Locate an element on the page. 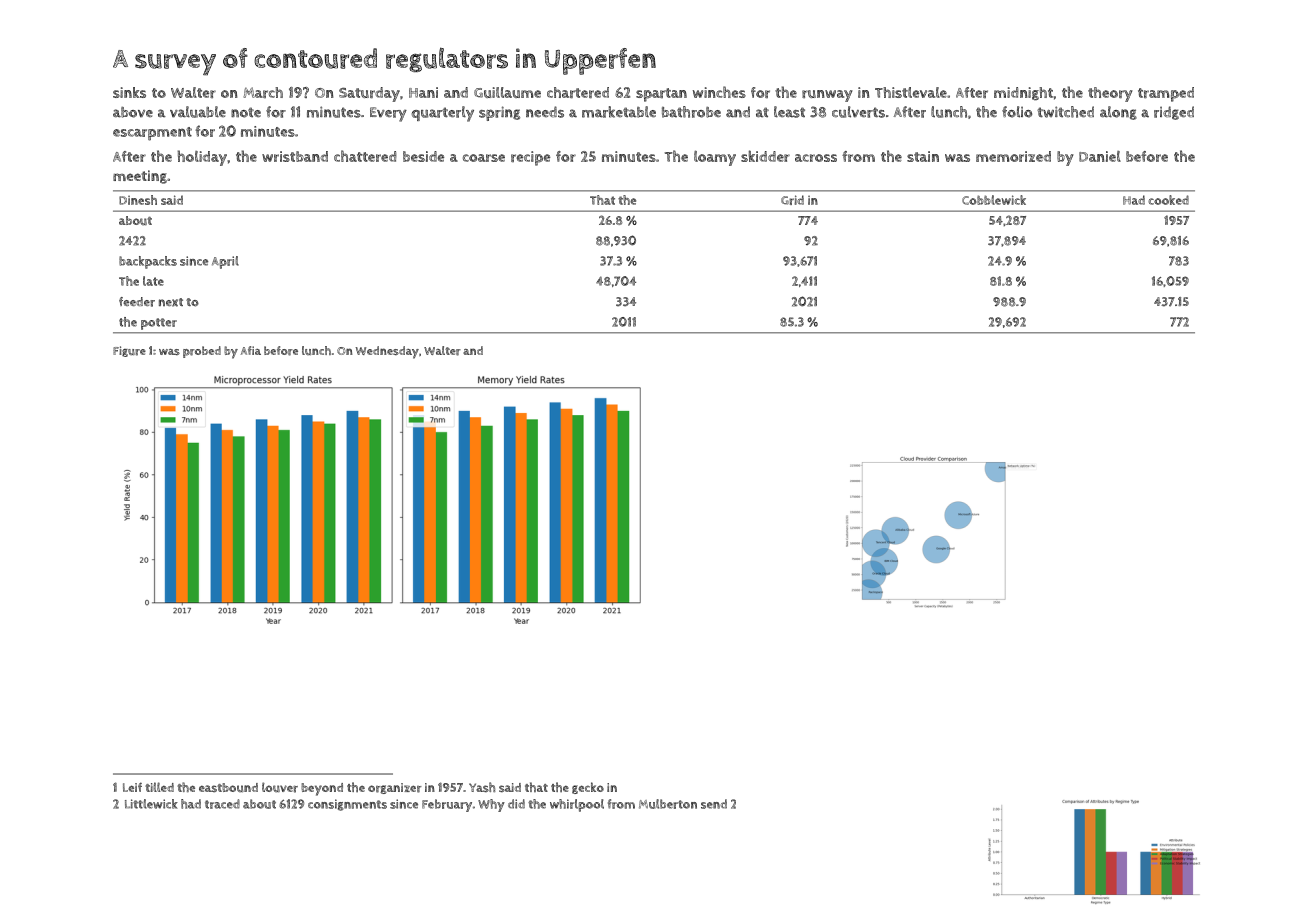 The width and height of the page is (1308, 924). holiday is located at coordinates (202, 158).
